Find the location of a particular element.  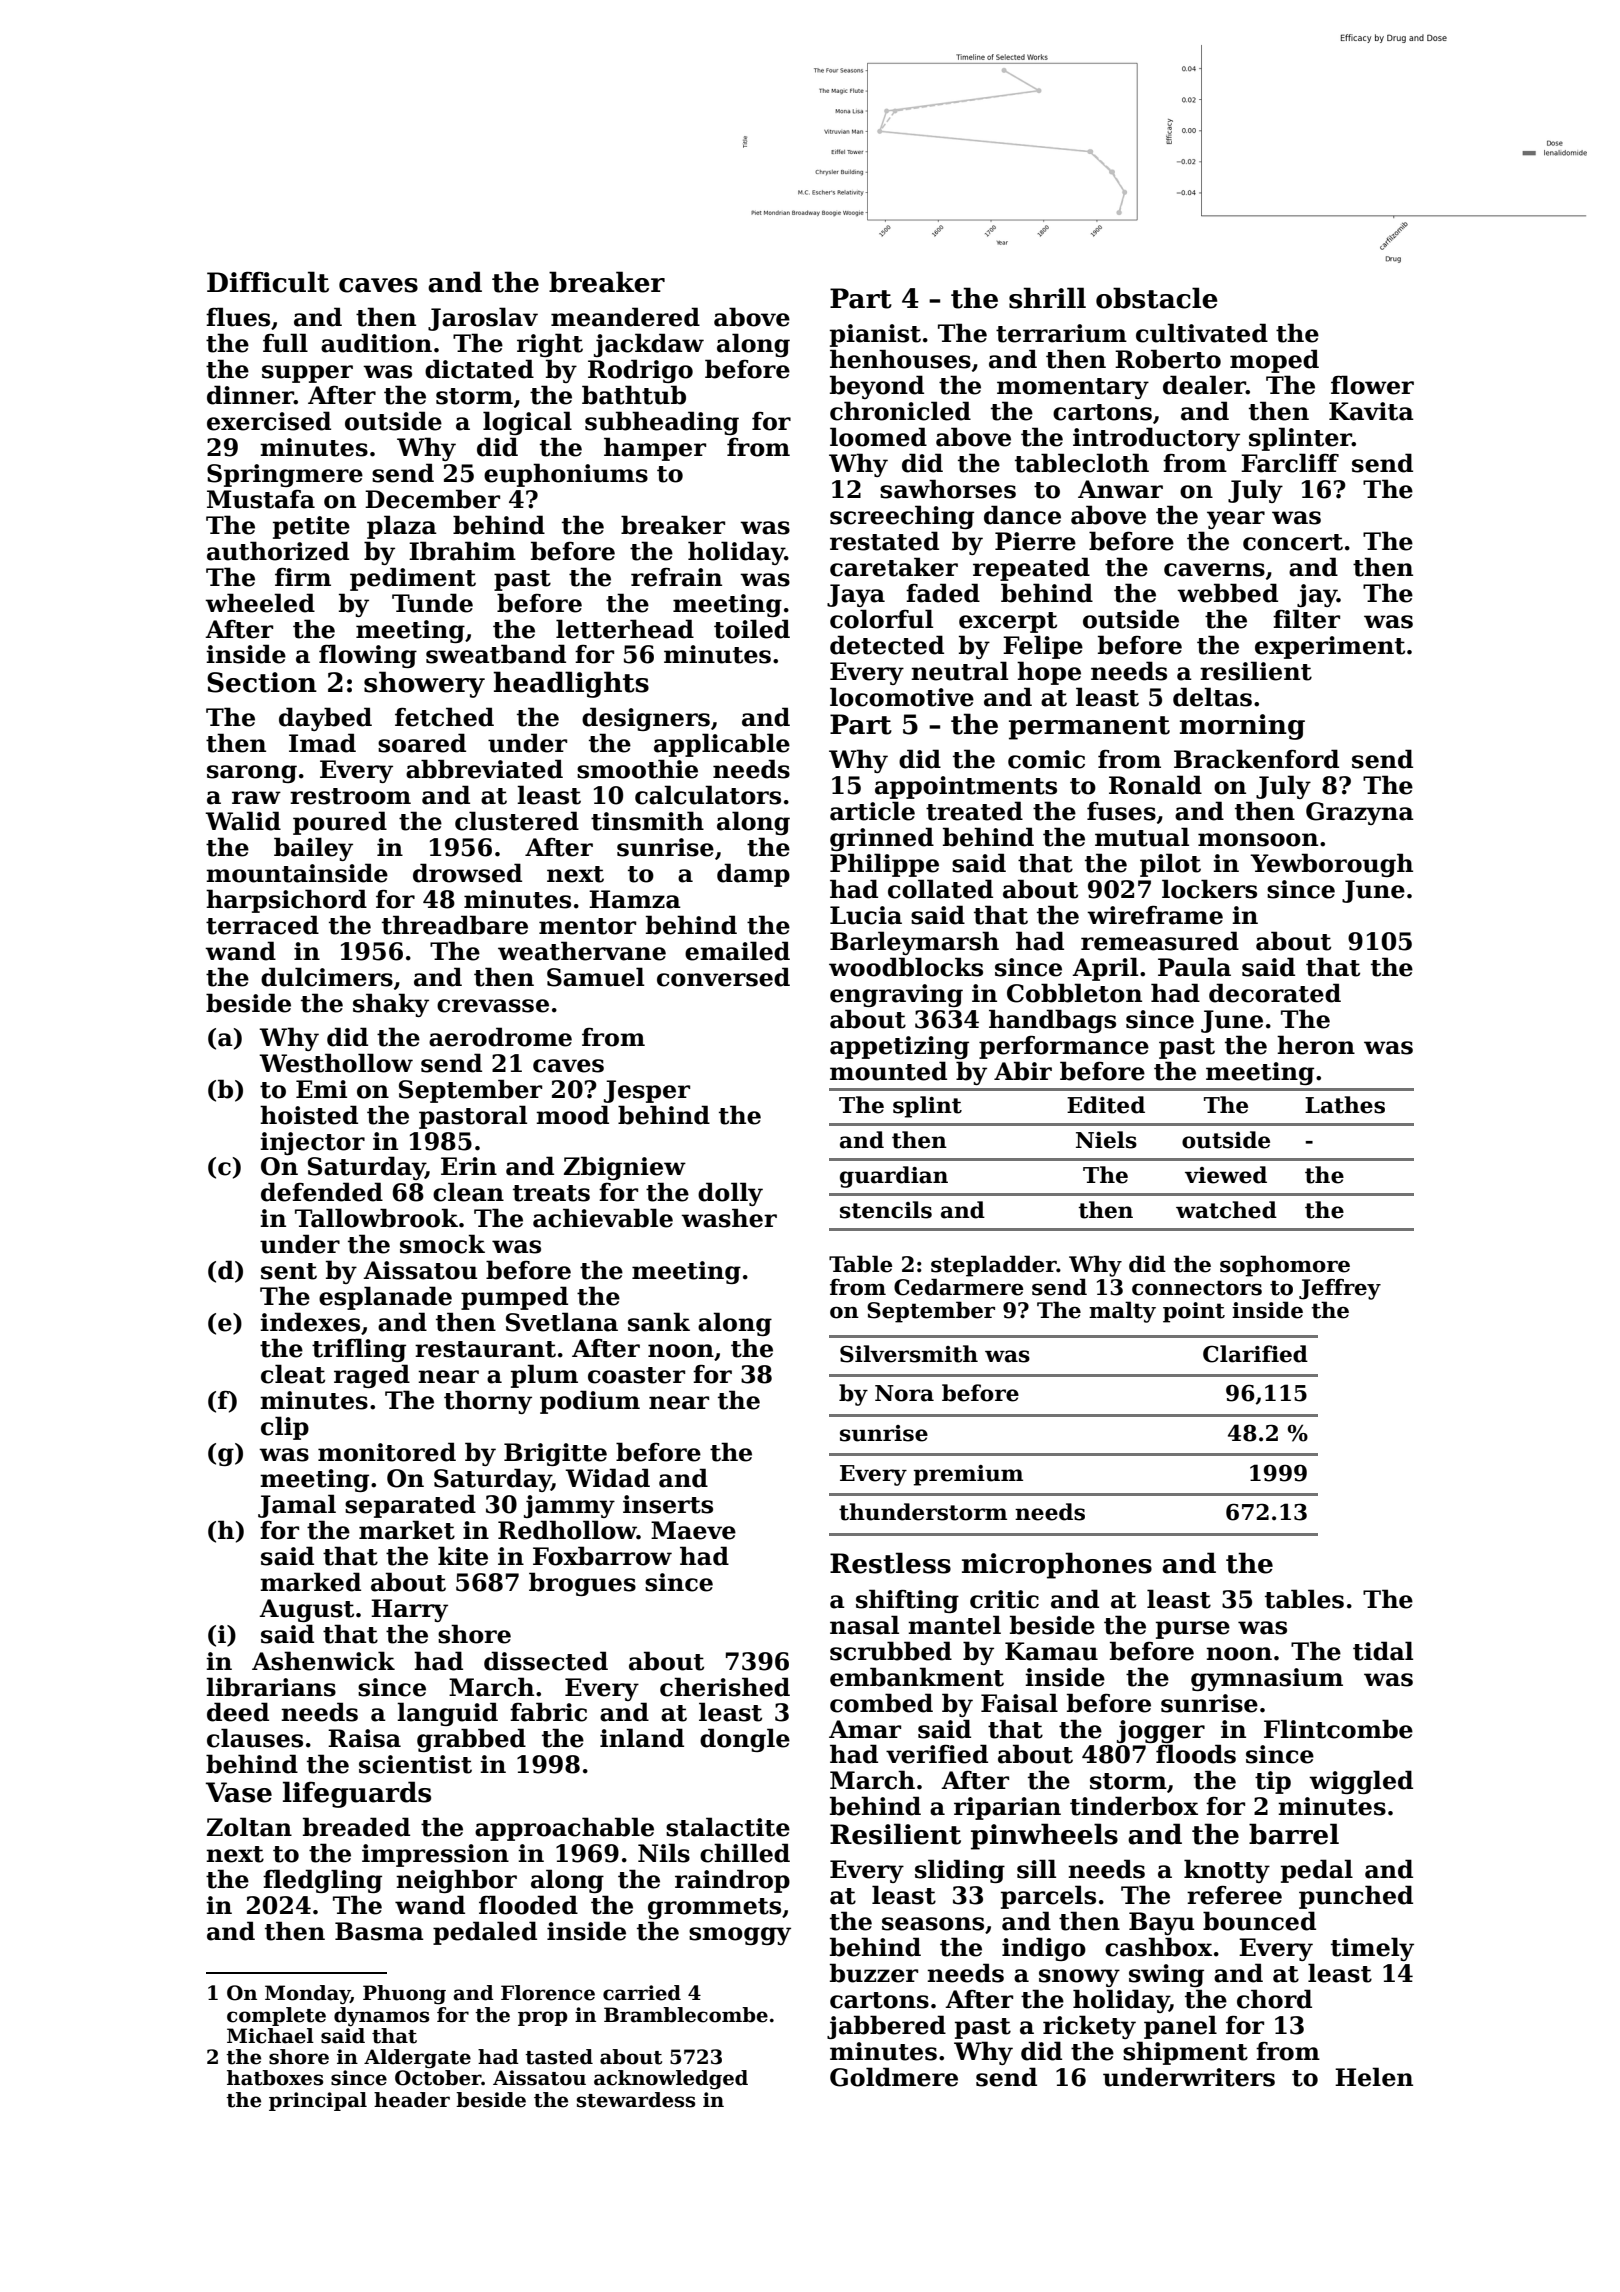

Lathes is located at coordinates (1345, 1105).
